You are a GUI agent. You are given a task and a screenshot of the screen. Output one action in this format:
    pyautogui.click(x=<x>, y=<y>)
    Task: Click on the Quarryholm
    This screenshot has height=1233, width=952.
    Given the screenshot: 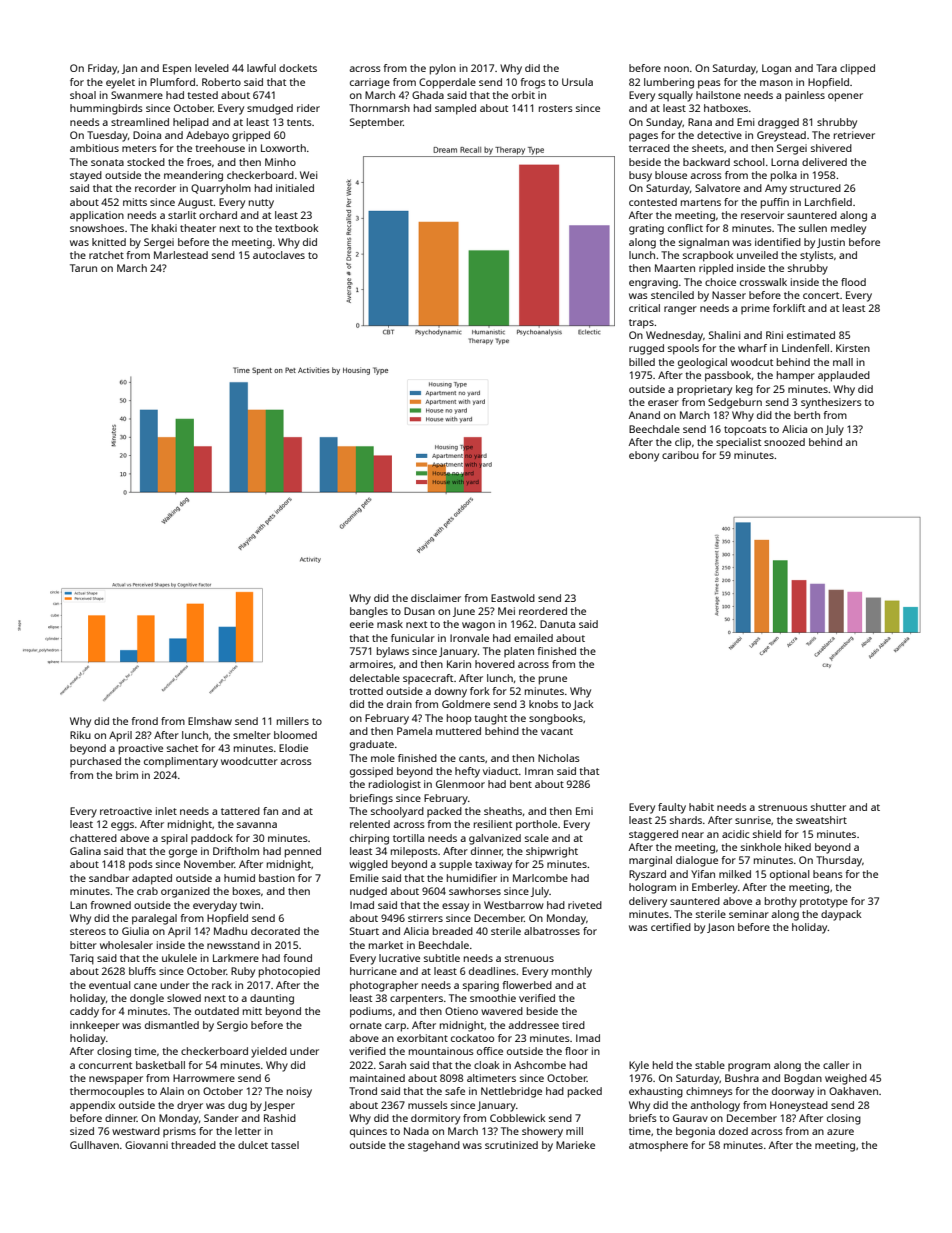 What is the action you would take?
    pyautogui.click(x=221, y=189)
